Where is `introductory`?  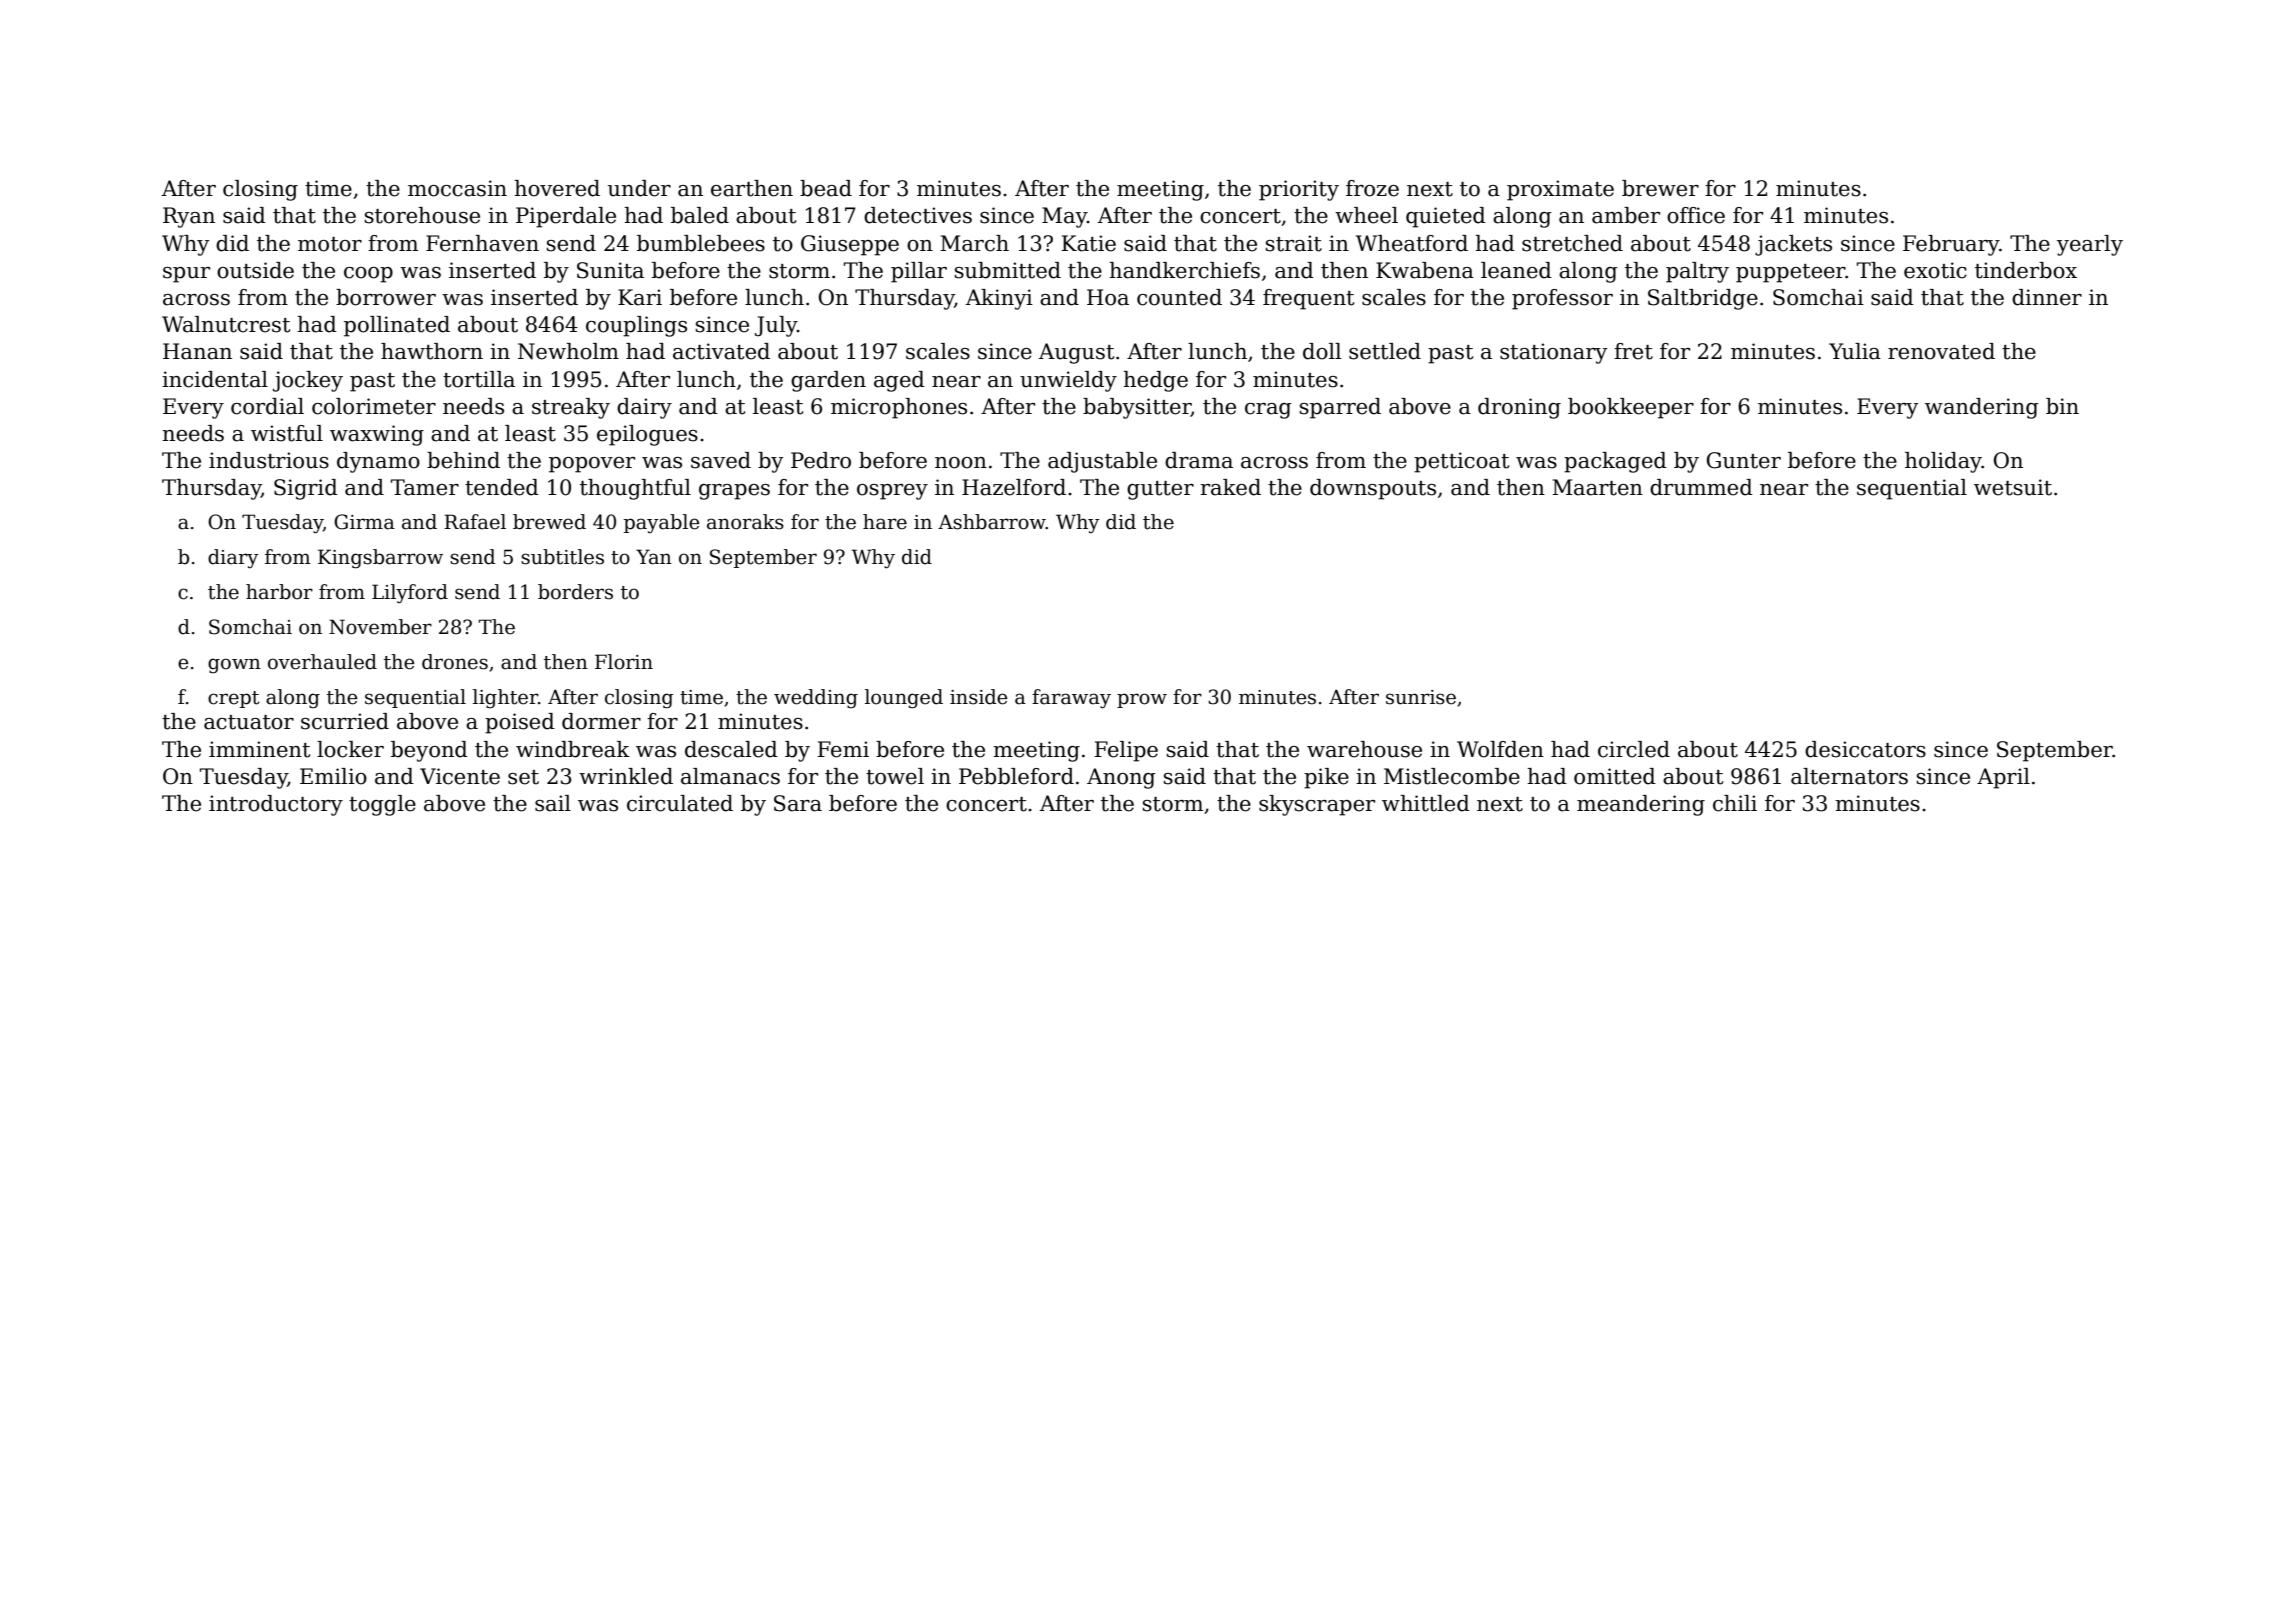 introductory is located at coordinates (276, 805).
